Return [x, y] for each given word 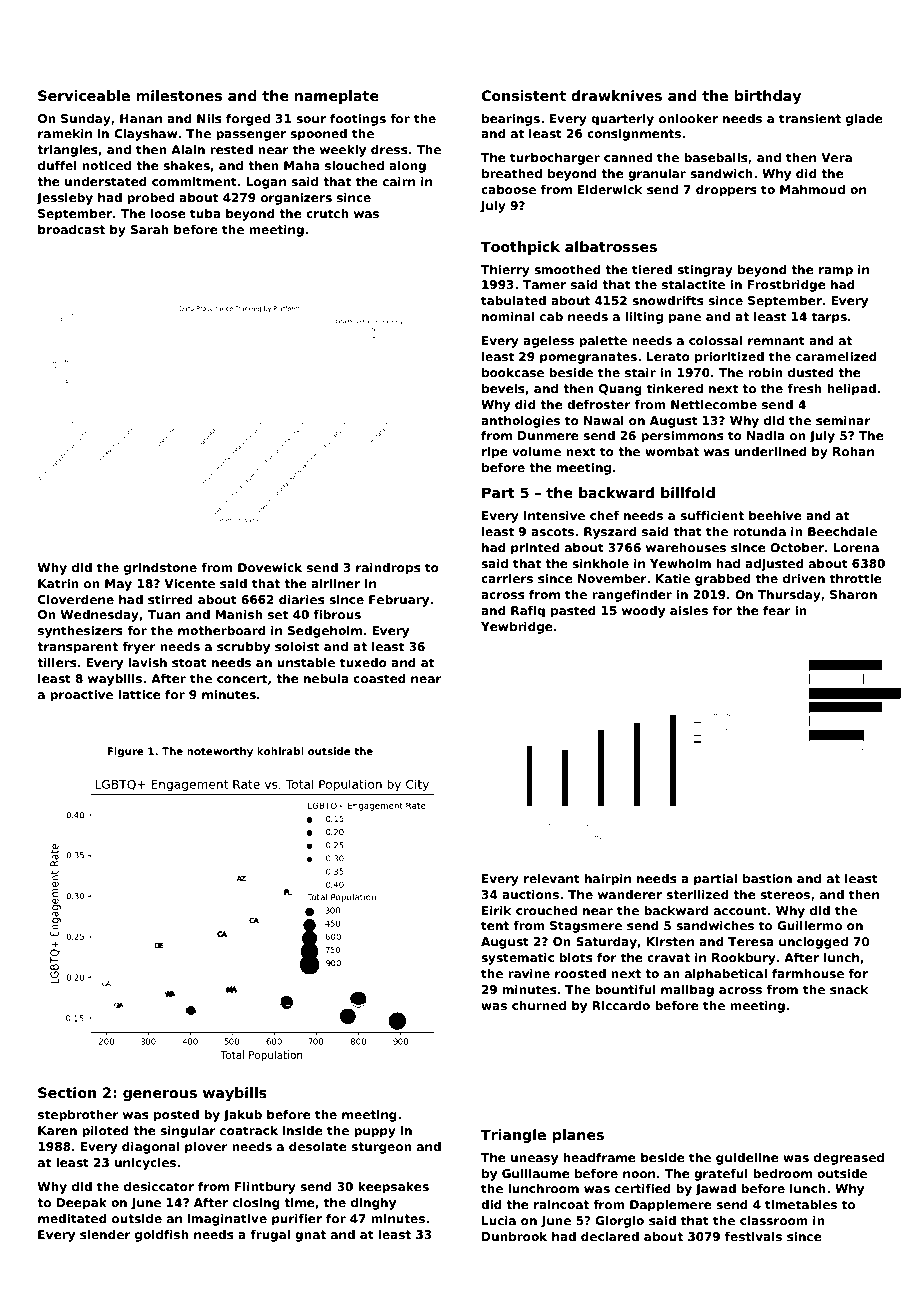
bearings [511, 120]
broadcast [71, 229]
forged [248, 120]
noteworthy [220, 752]
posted [176, 1116]
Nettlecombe [714, 404]
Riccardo [621, 1005]
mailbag [687, 991]
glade [864, 120]
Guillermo [809, 925]
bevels [503, 388]
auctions [530, 894]
